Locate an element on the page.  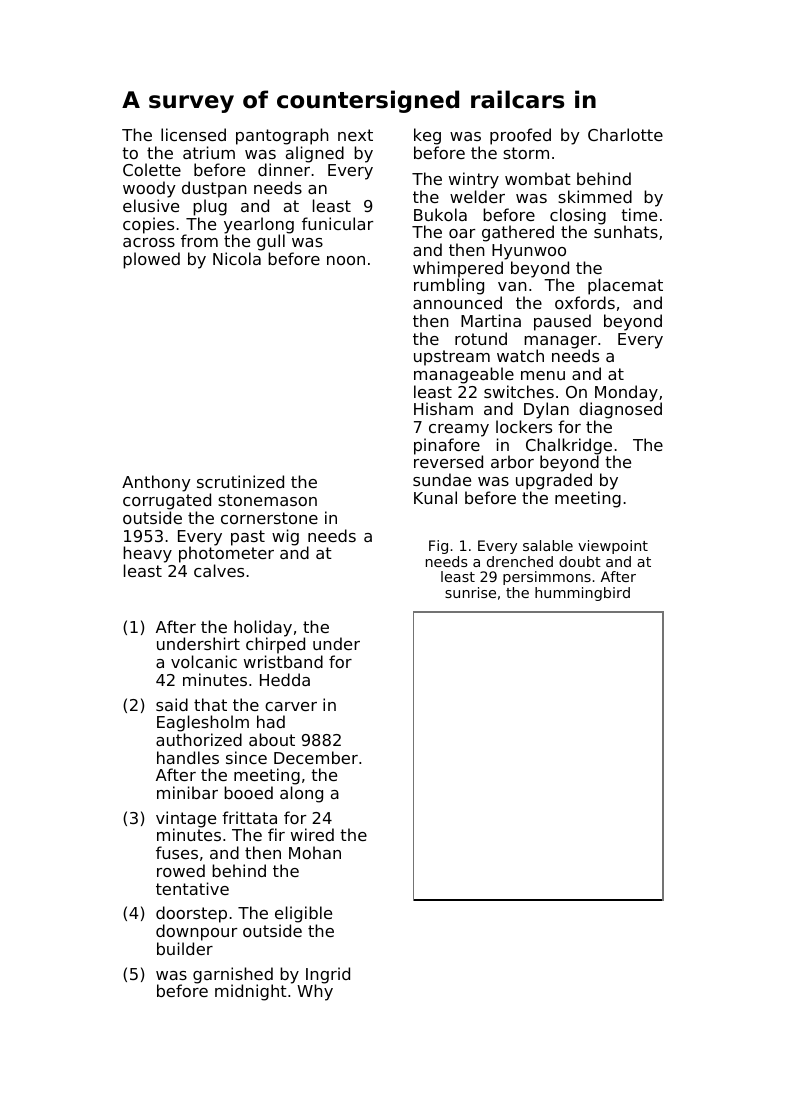
Kunal is located at coordinates (435, 497).
